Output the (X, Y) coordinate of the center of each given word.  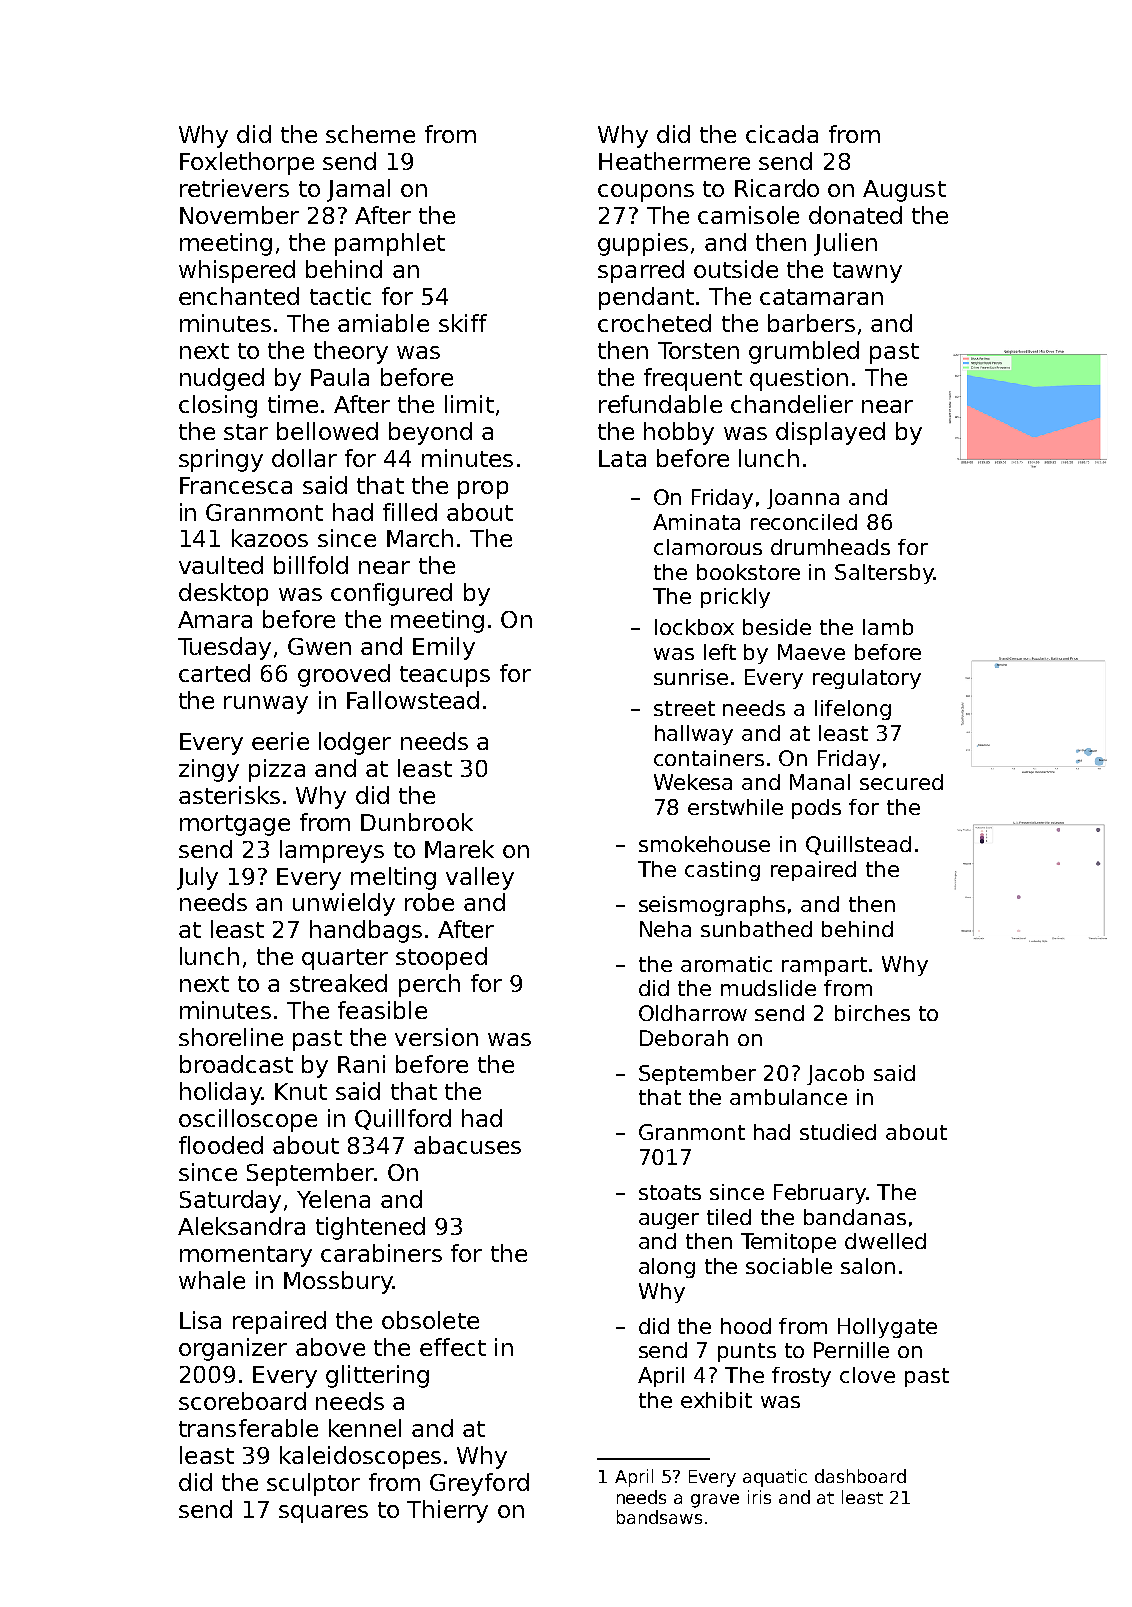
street (684, 708)
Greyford (479, 1484)
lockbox (694, 627)
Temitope (788, 1243)
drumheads (830, 547)
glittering (377, 1376)
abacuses (467, 1145)
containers (709, 758)
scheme (370, 134)
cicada (782, 134)
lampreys (332, 851)
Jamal (358, 190)
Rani (361, 1064)
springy (221, 460)
